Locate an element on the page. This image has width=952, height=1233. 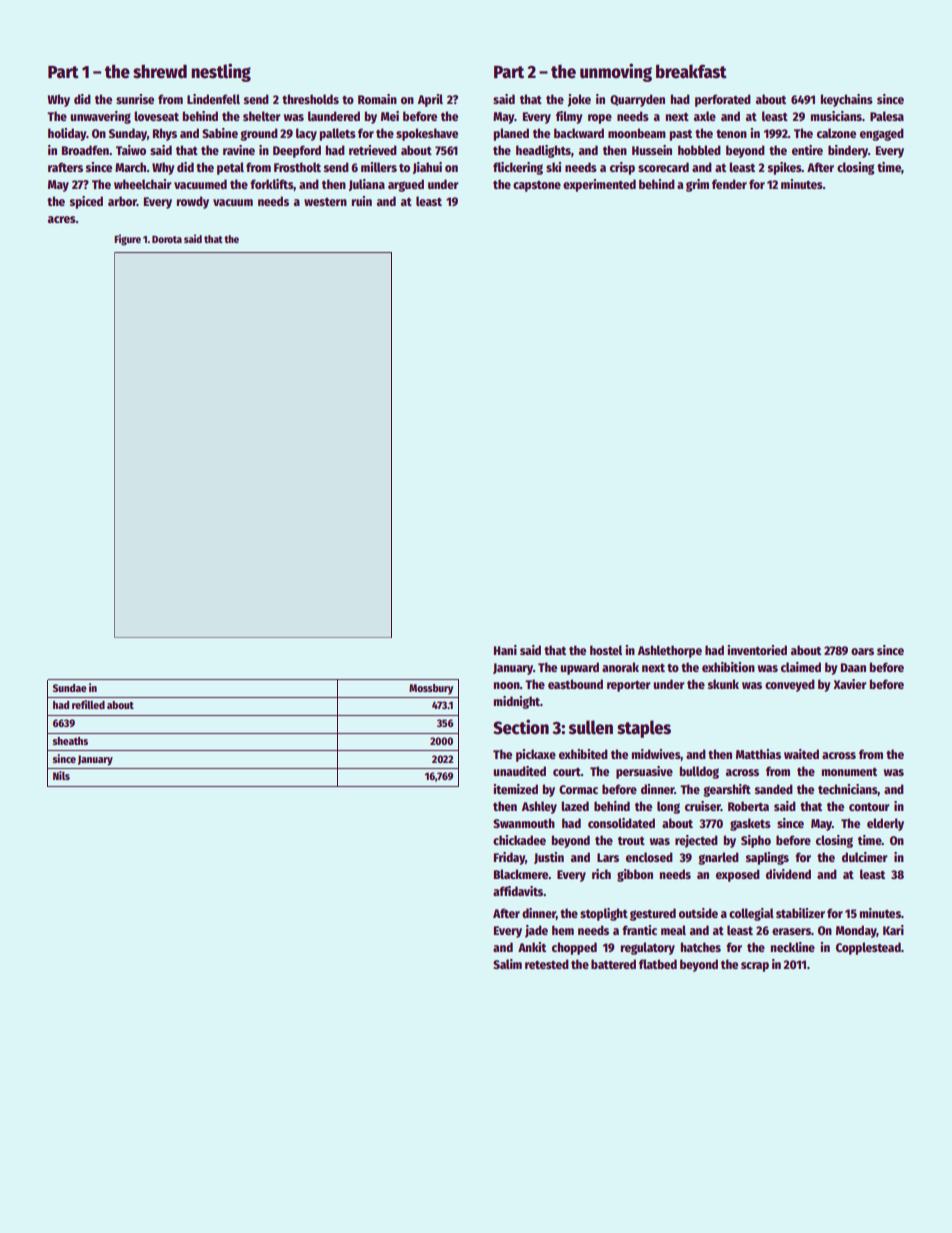
breakfast is located at coordinates (691, 71).
